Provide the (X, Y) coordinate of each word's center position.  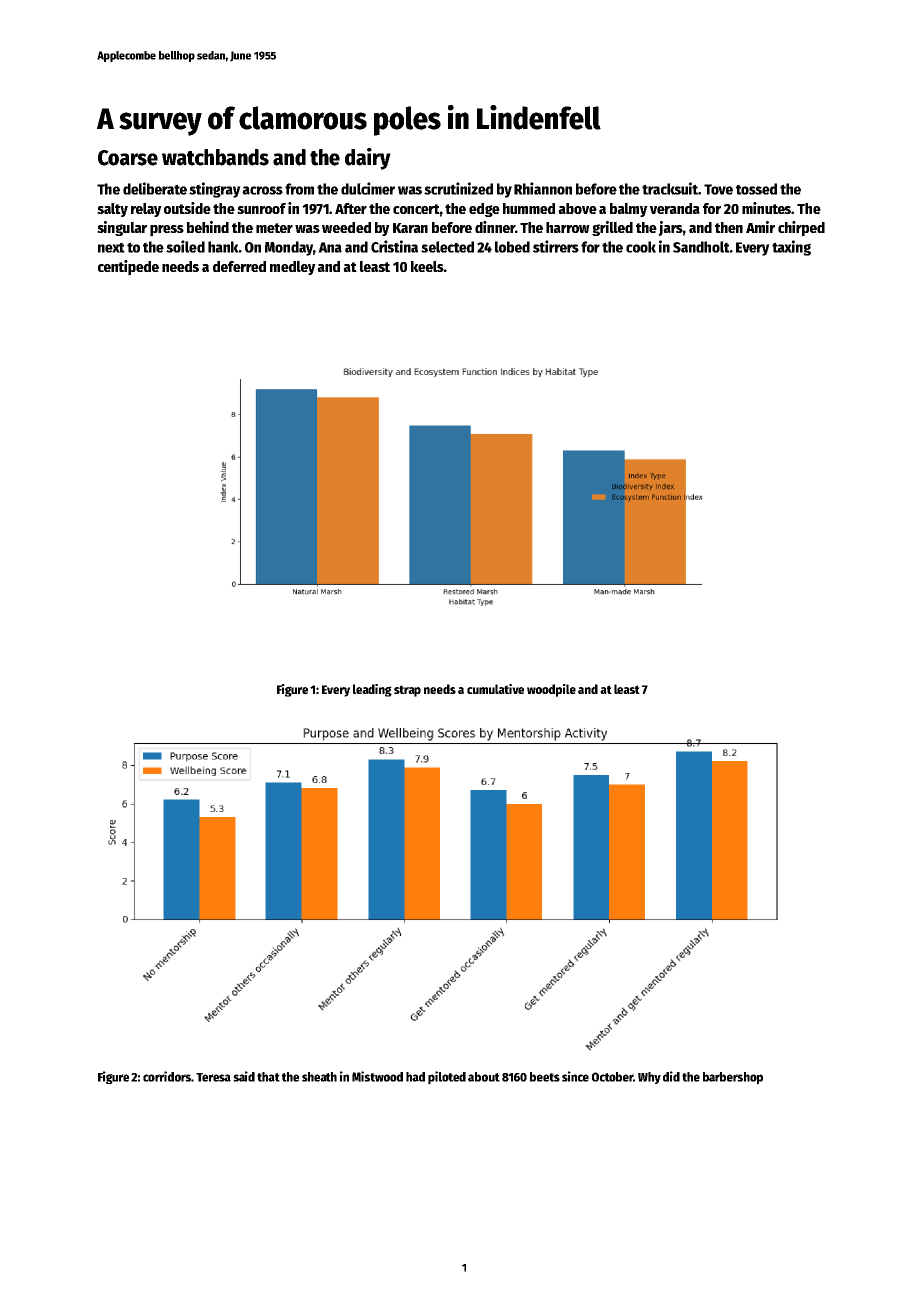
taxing (791, 248)
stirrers (556, 246)
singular (122, 228)
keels (427, 266)
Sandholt (701, 247)
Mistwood (377, 1076)
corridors (167, 1076)
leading (372, 690)
